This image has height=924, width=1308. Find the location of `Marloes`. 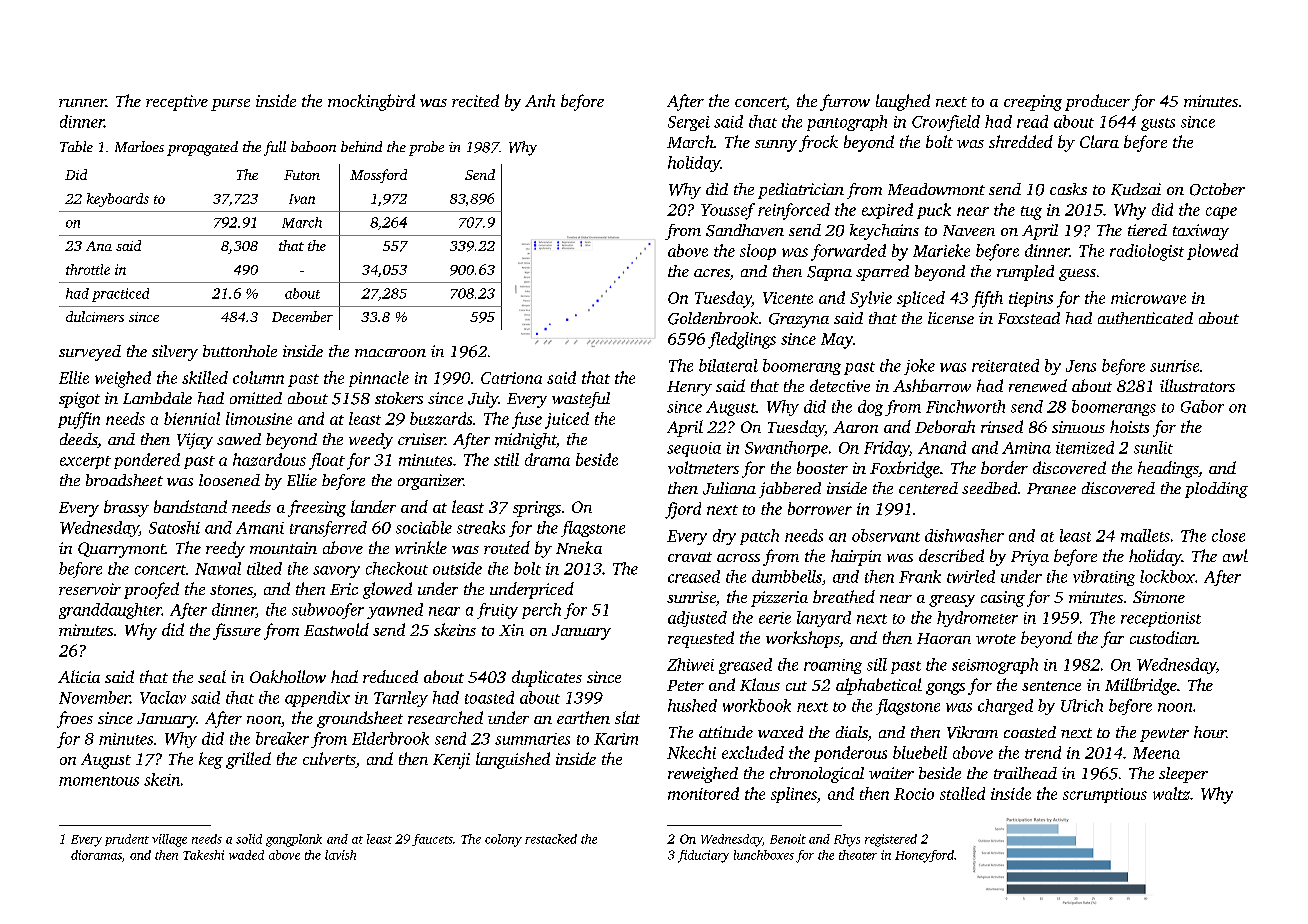

Marloes is located at coordinates (139, 146).
